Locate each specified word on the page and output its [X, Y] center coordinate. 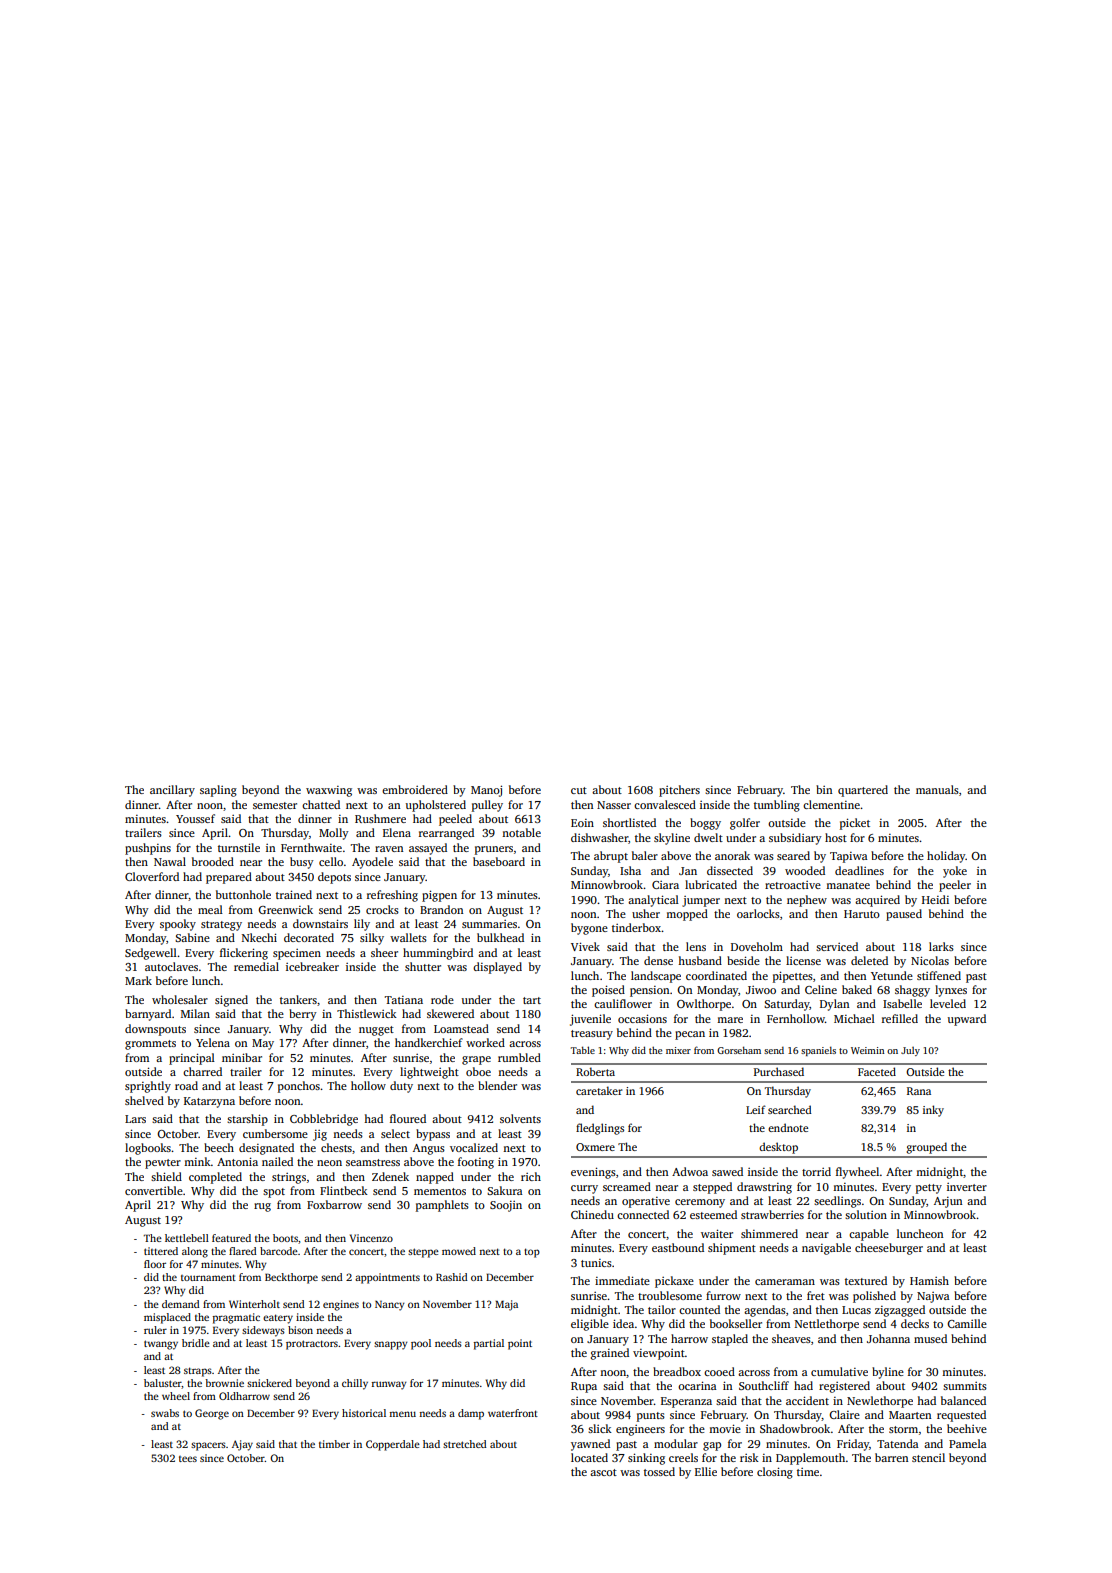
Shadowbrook [795, 1428]
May [263, 1044]
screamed [627, 1186]
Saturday [787, 1005]
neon [329, 1163]
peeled [455, 820]
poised [608, 991]
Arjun [948, 1202]
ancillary [172, 791]
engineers [640, 1430]
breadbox [677, 1371]
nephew [807, 901]
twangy [161, 1345]
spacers [208, 1446]
